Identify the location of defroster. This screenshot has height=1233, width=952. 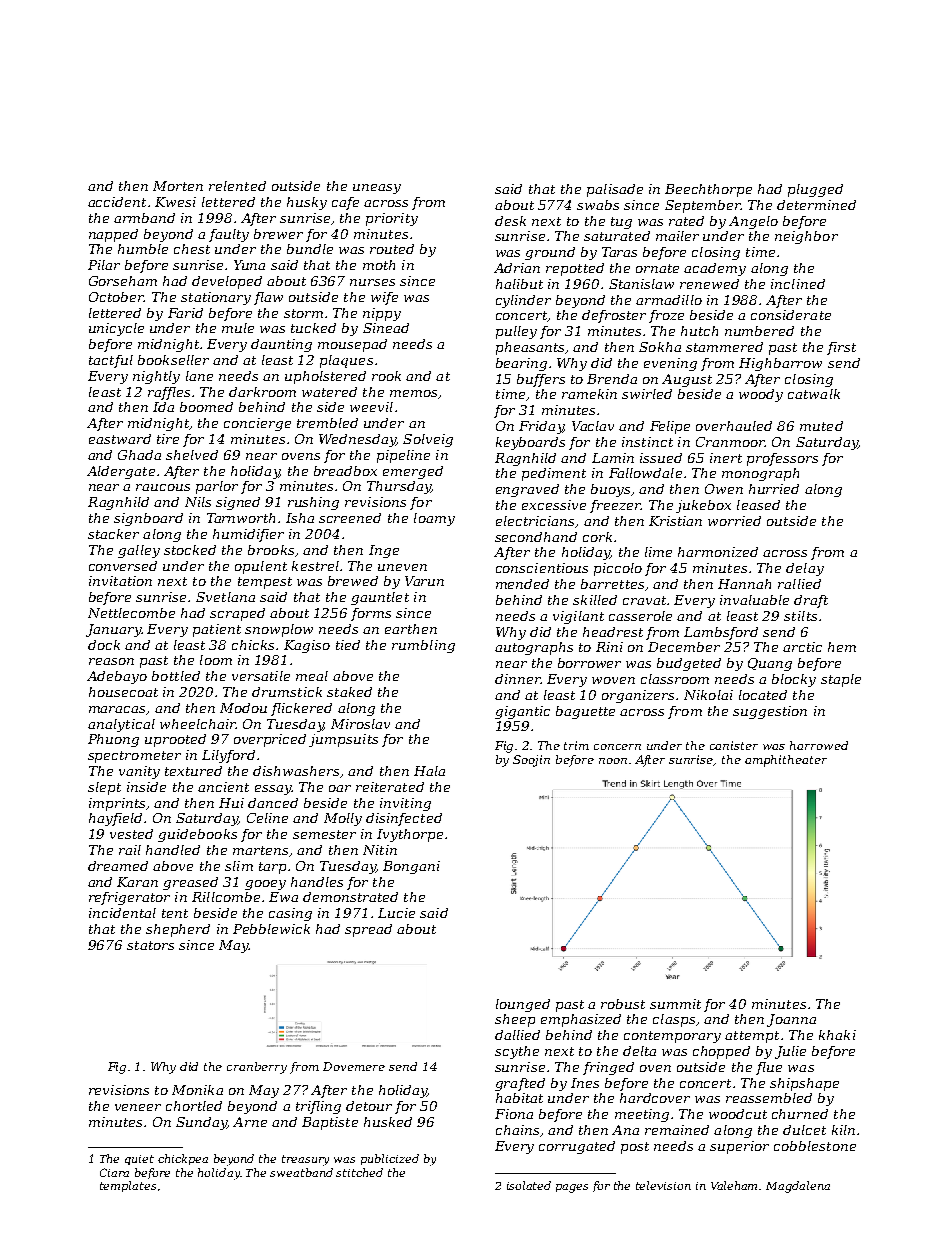
(614, 316).
